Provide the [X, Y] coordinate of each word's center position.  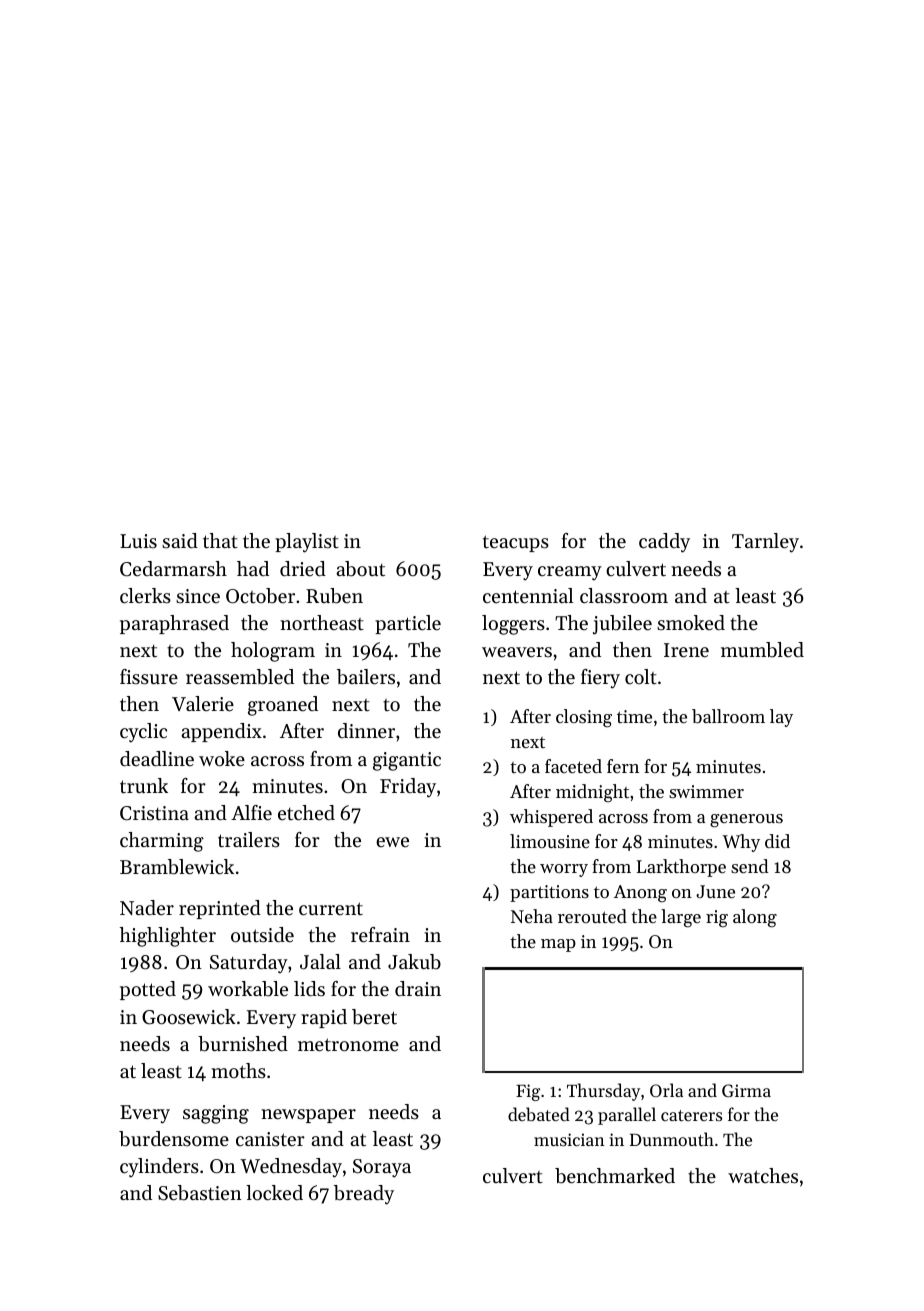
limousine [550, 841]
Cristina [154, 813]
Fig [528, 1092]
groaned [283, 706]
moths [238, 1071]
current [331, 909]
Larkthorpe [681, 868]
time [634, 716]
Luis [138, 541]
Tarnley [765, 543]
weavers [517, 652]
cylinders [159, 1168]
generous [746, 821]
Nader [147, 908]
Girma [746, 1090]
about [360, 569]
